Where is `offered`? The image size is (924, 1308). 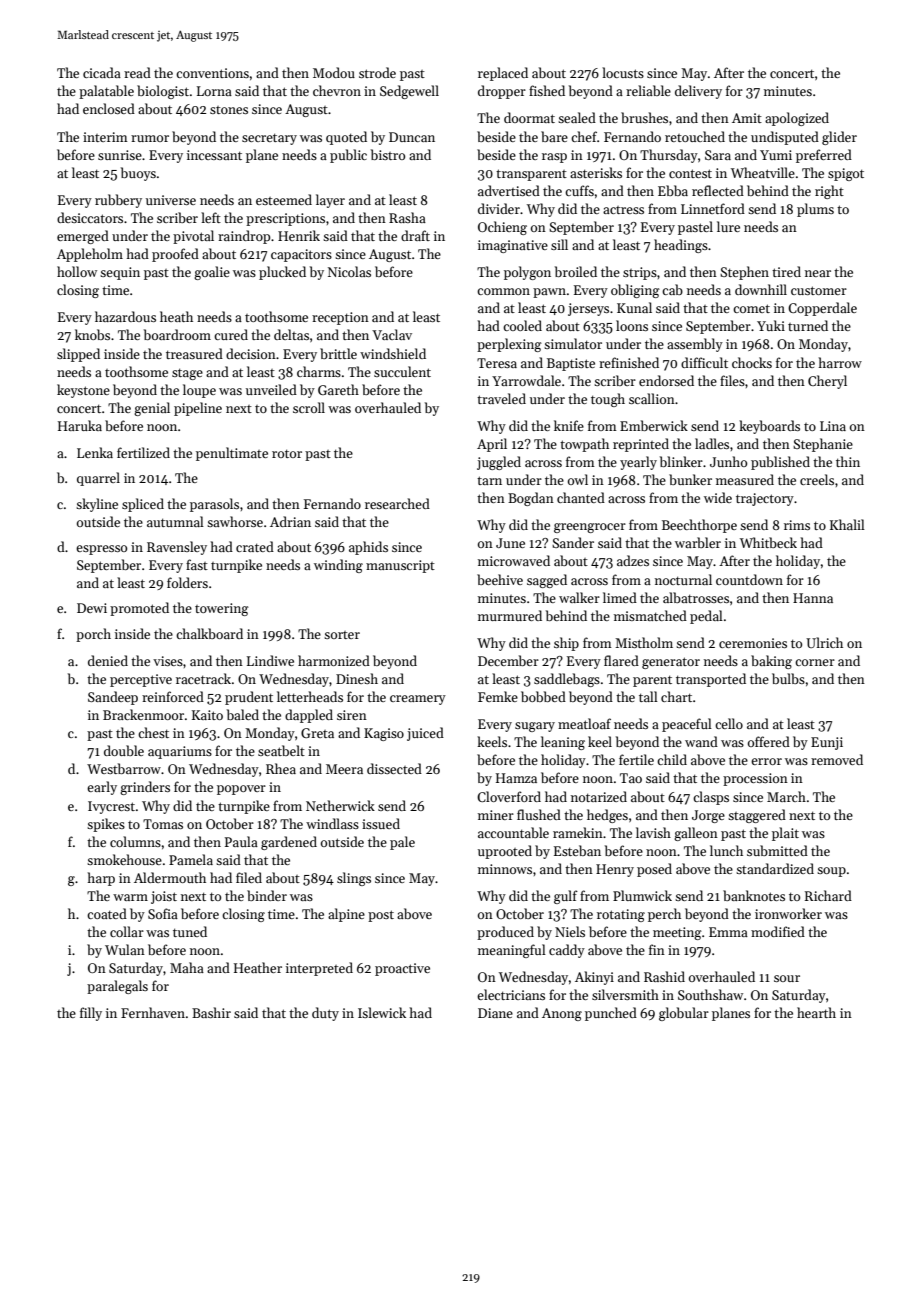 offered is located at coordinates (769, 741).
